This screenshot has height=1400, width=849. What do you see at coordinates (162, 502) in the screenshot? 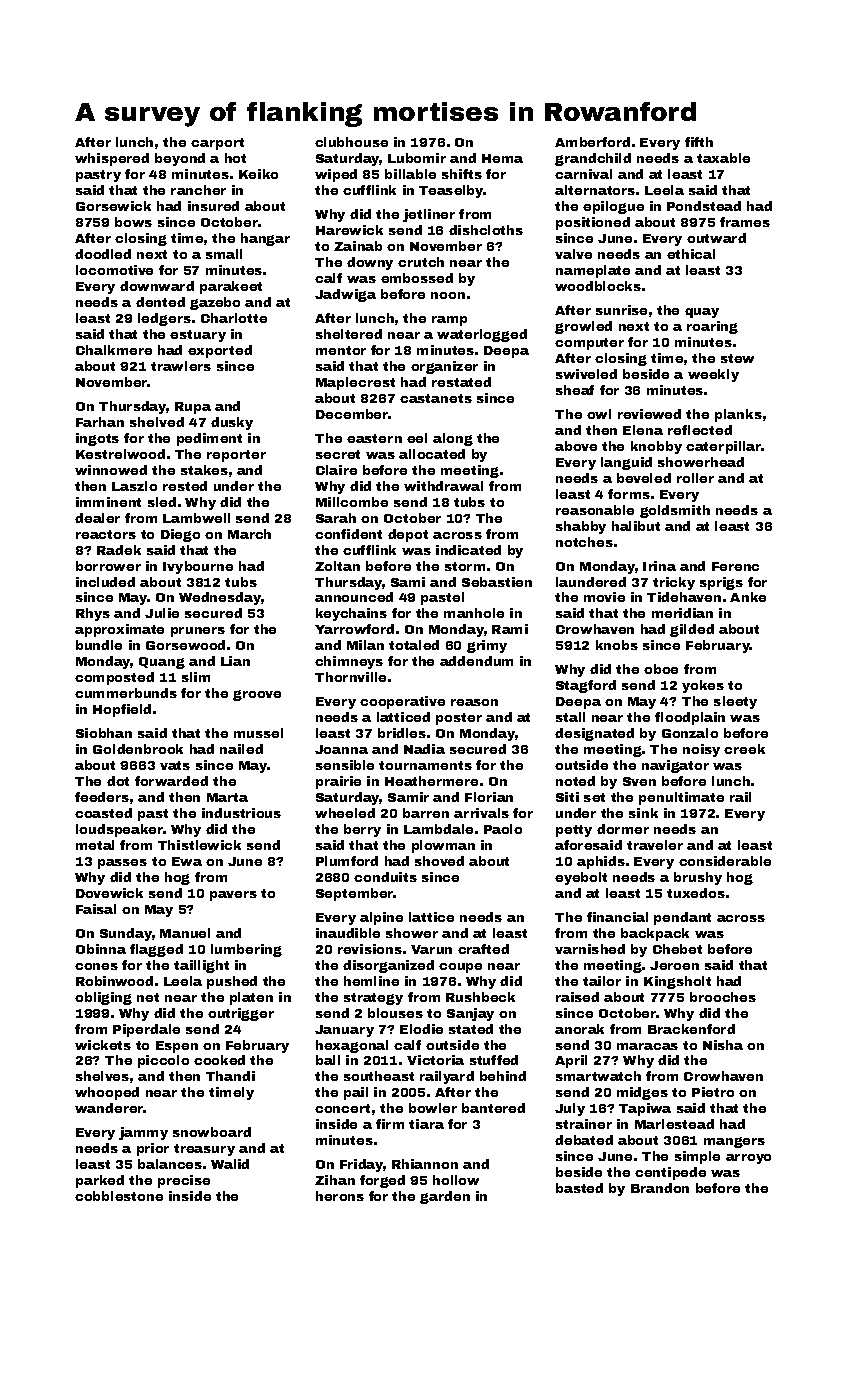
I see `sled` at bounding box center [162, 502].
